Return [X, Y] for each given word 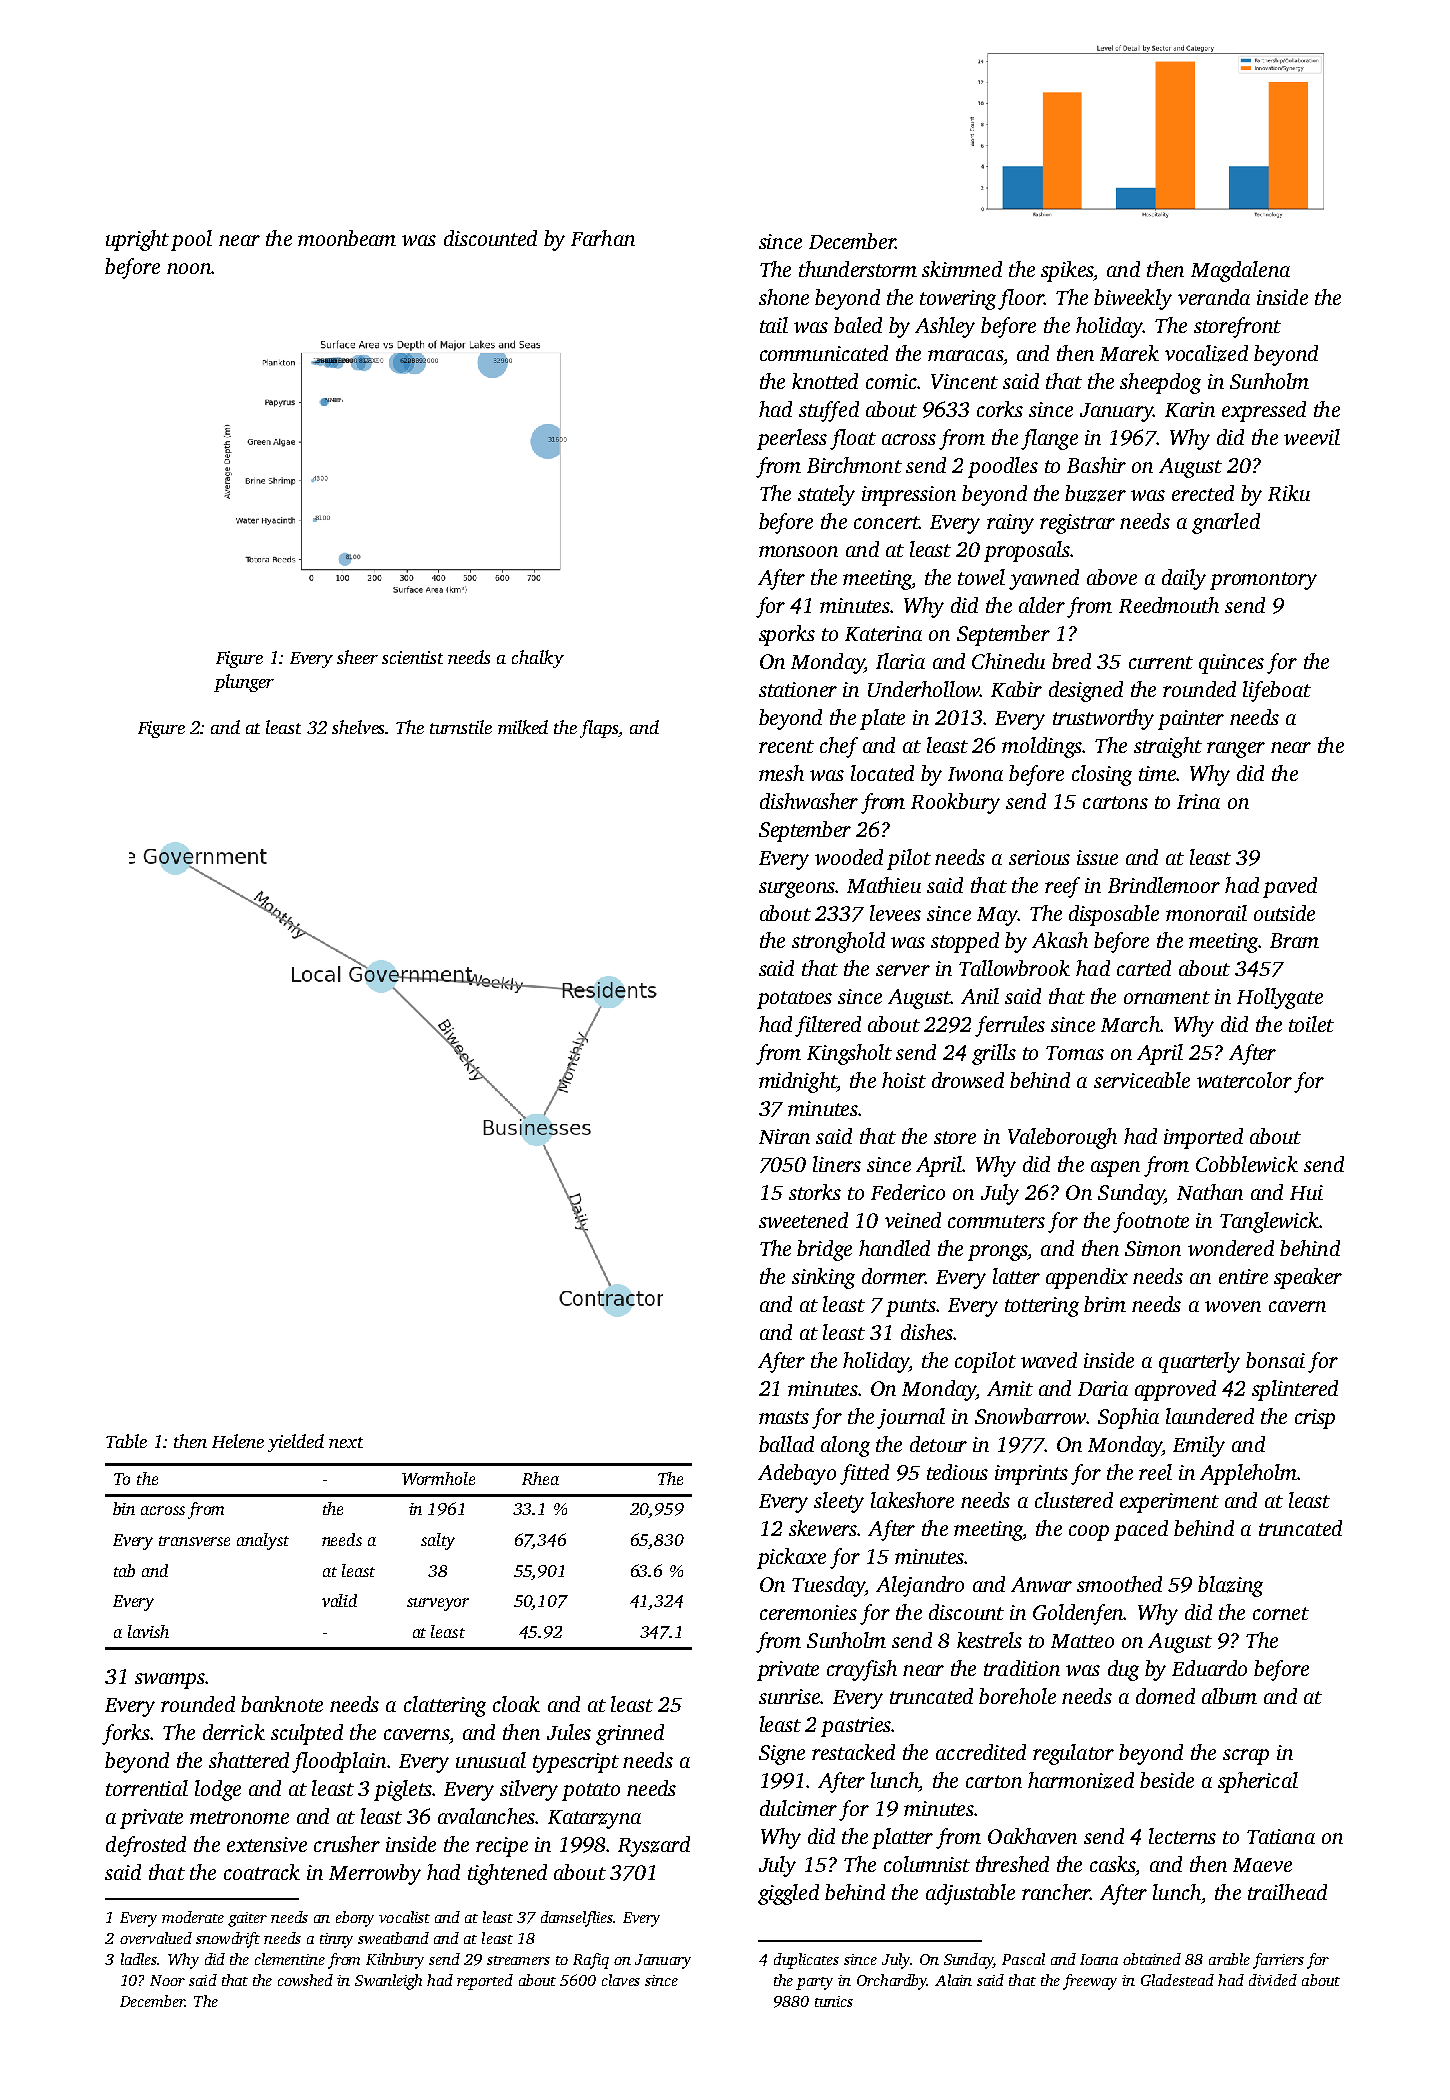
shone [784, 297]
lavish [148, 1631]
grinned [630, 1734]
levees [895, 913]
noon [189, 268]
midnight [798, 1082]
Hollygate [1280, 998]
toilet [1311, 1024]
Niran [784, 1136]
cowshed [305, 1980]
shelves [358, 727]
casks [1113, 1864]
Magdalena [1240, 271]
